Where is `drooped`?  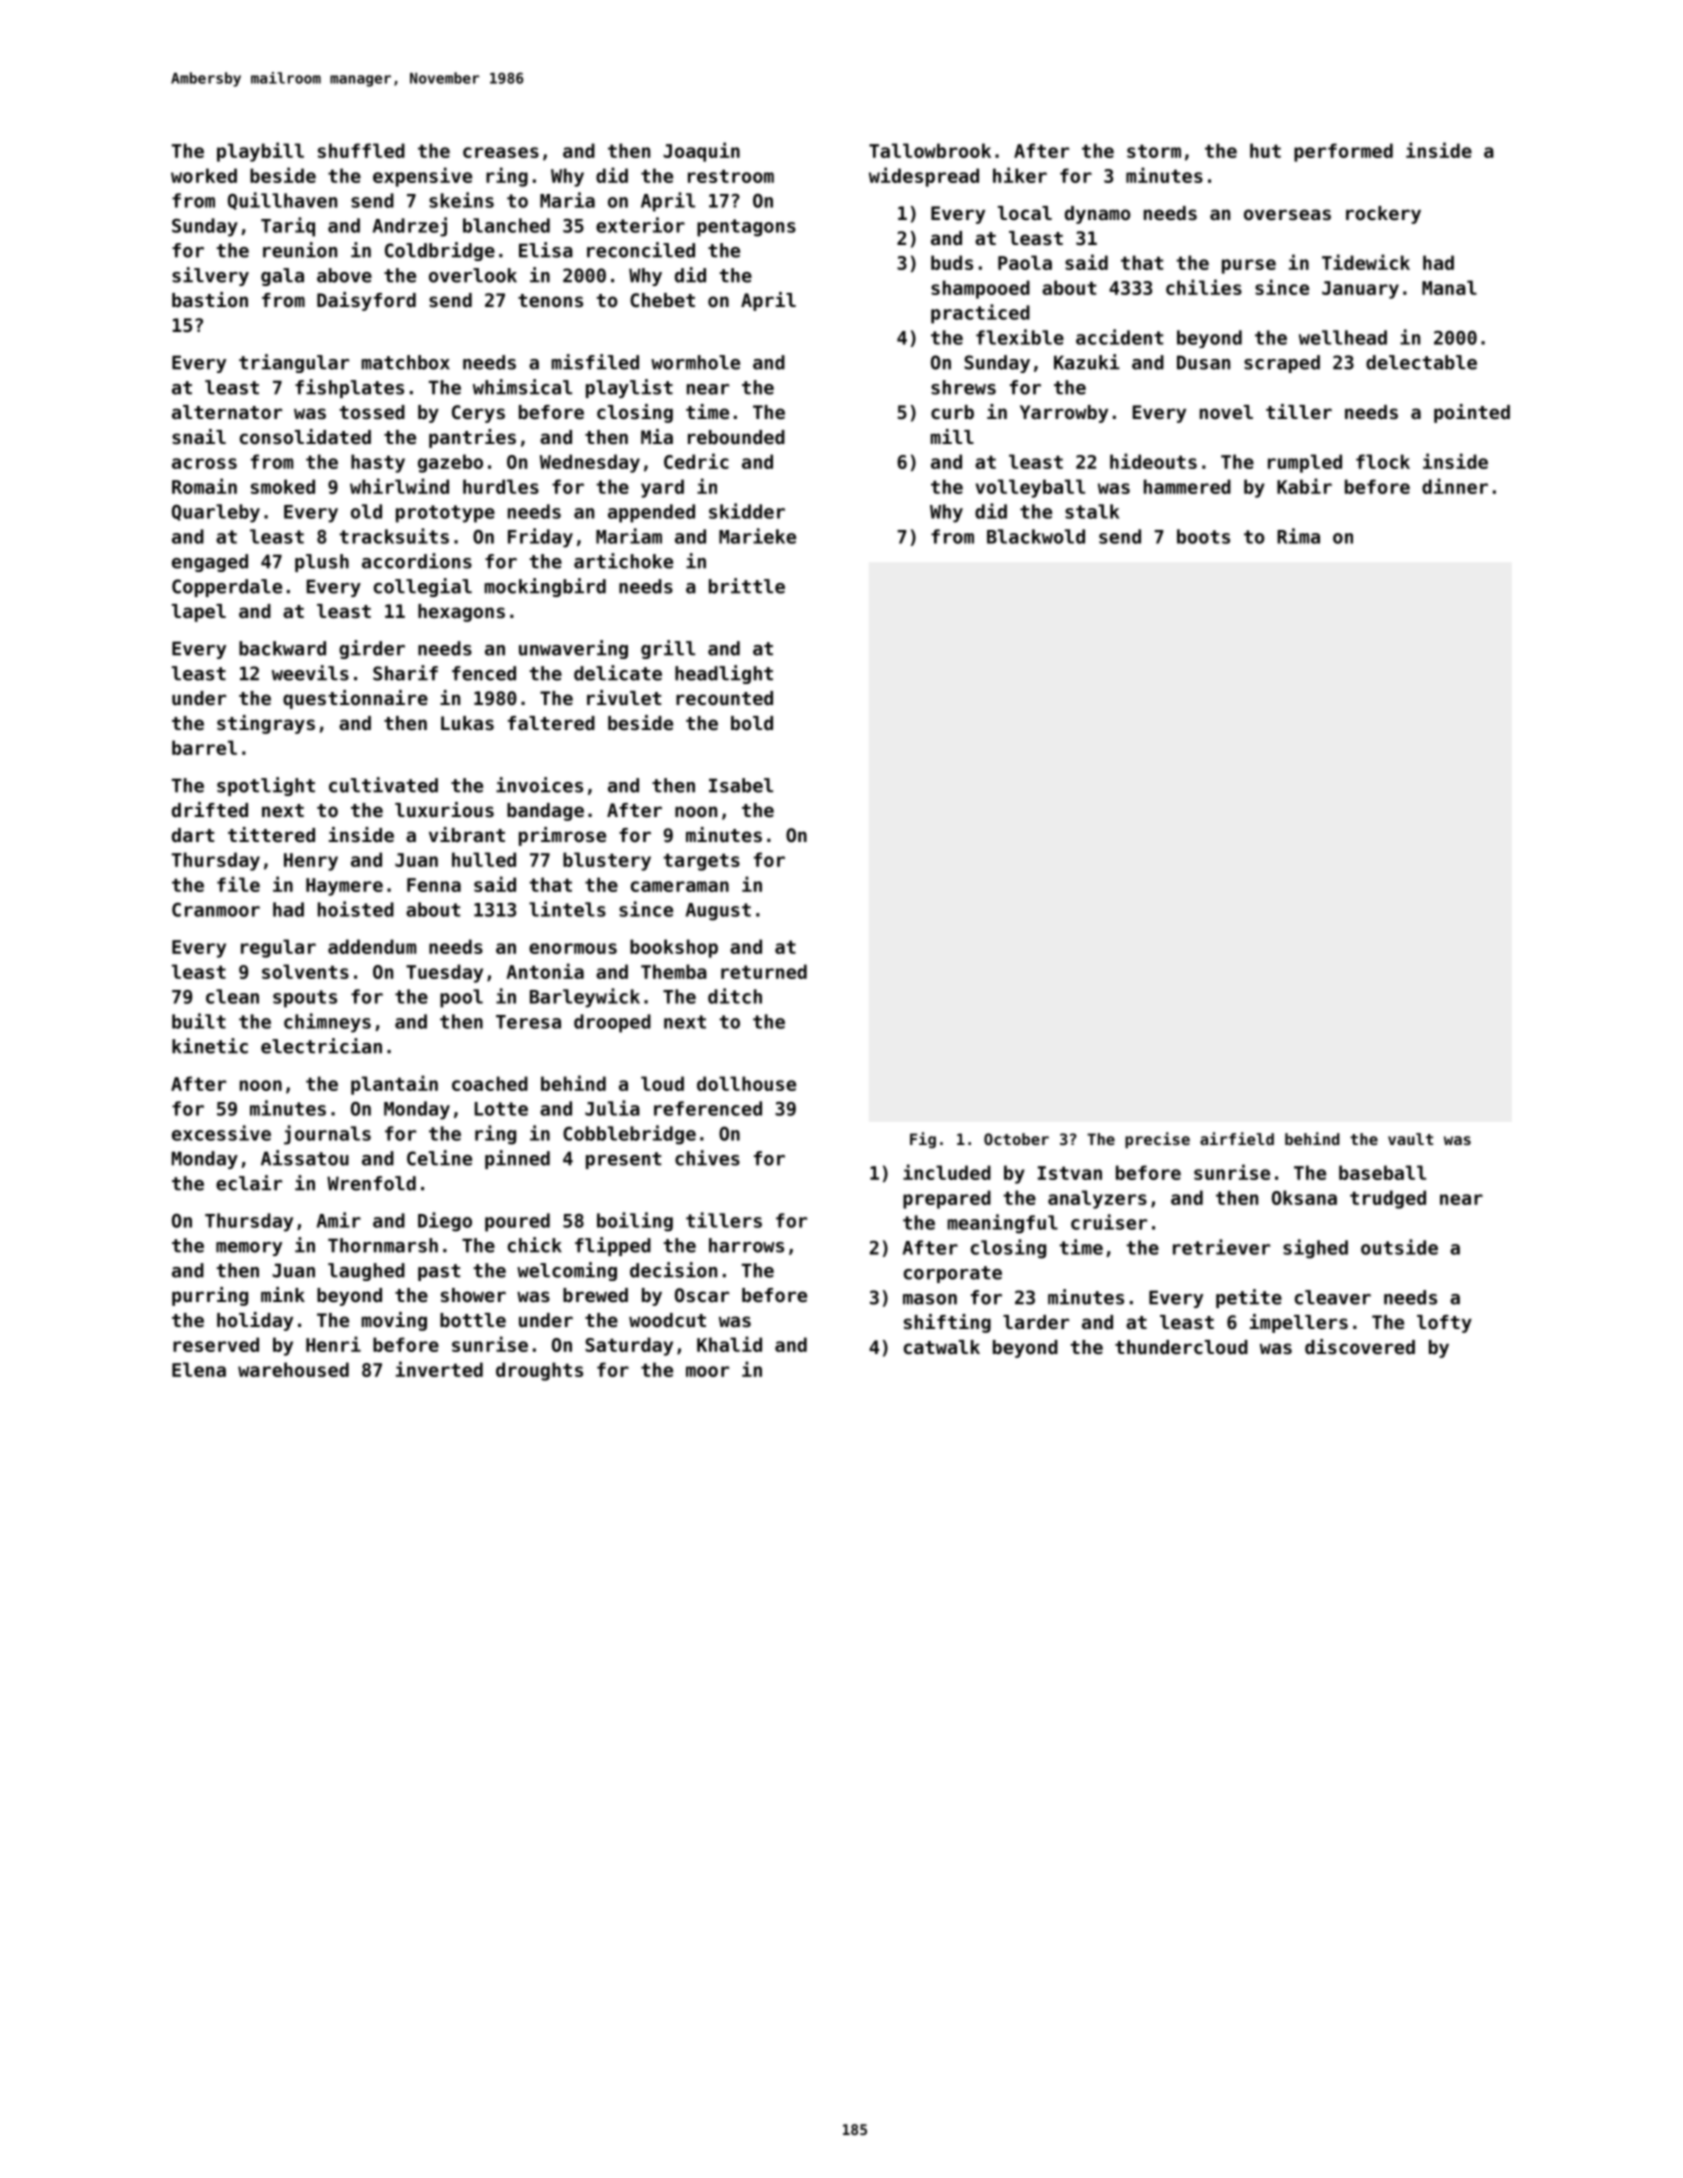
drooped is located at coordinates (612, 1023).
